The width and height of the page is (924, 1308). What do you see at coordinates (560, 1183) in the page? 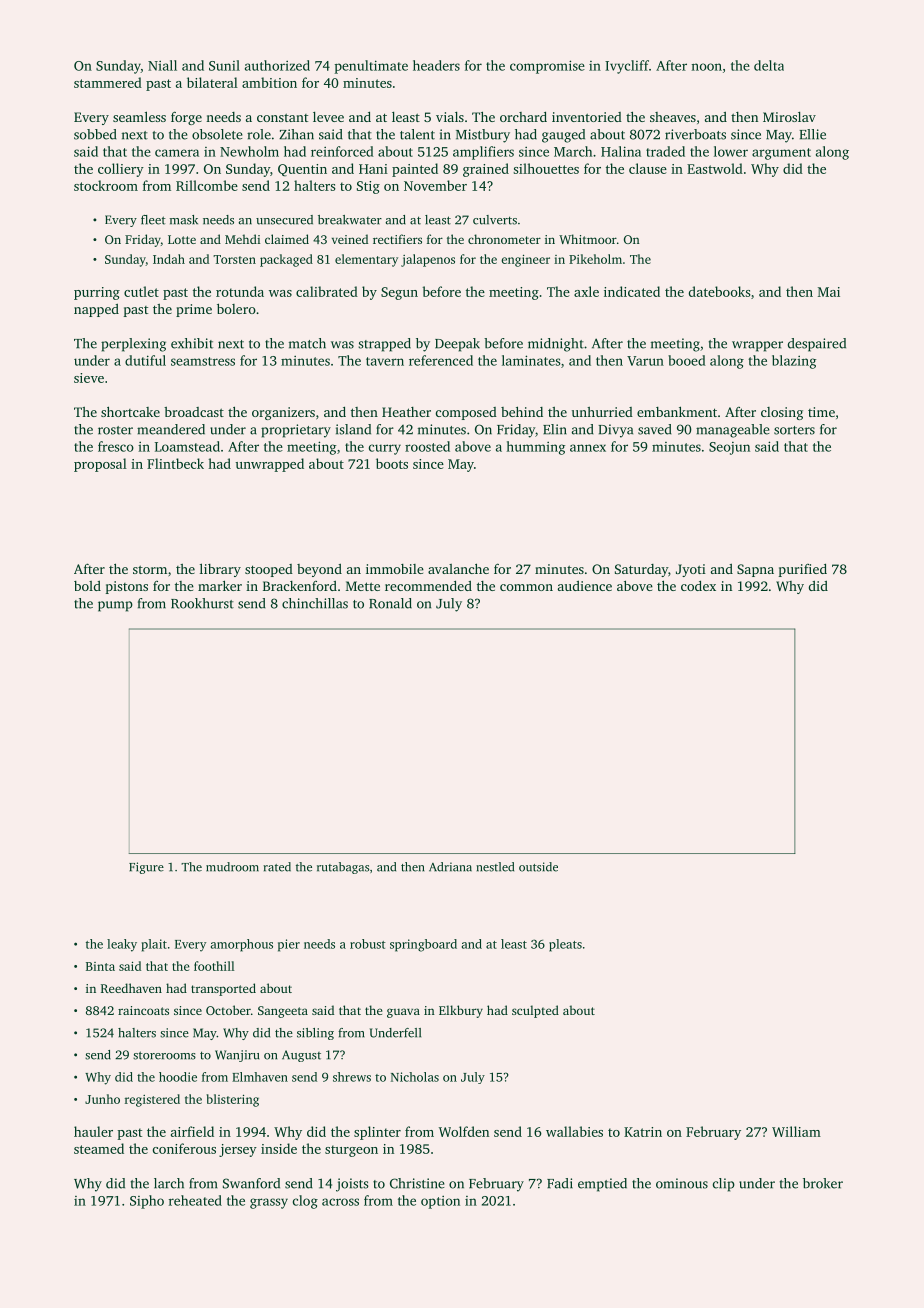
I see `Fadi` at bounding box center [560, 1183].
